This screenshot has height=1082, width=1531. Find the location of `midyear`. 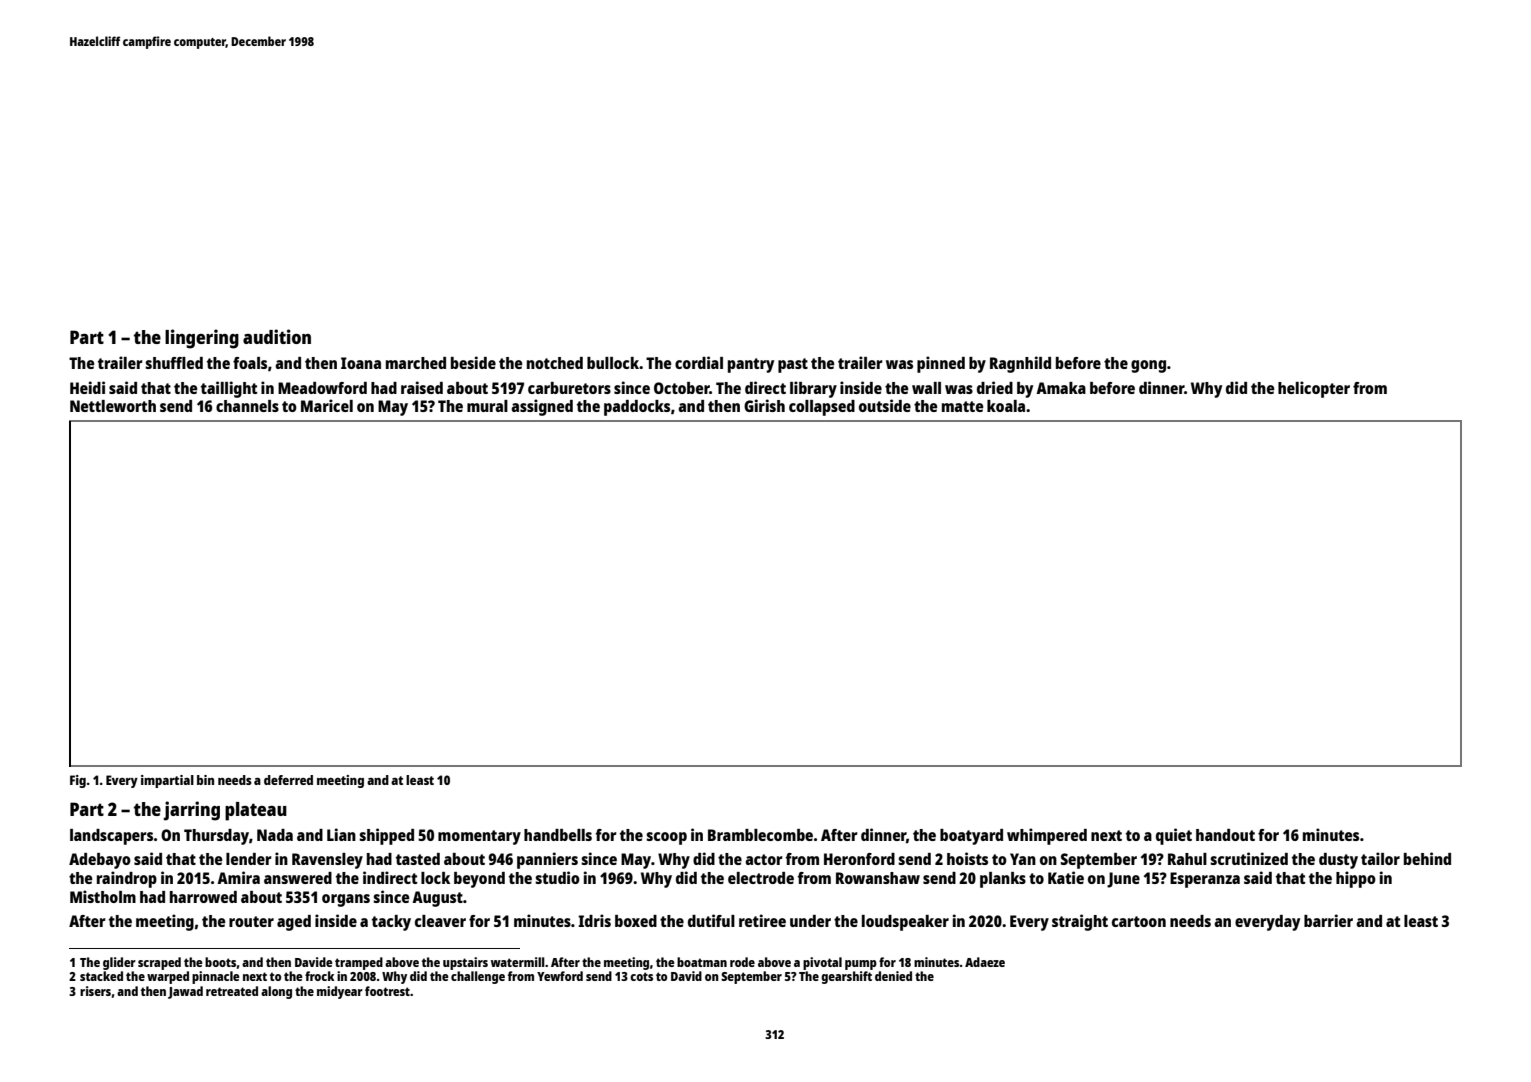

midyear is located at coordinates (340, 992).
